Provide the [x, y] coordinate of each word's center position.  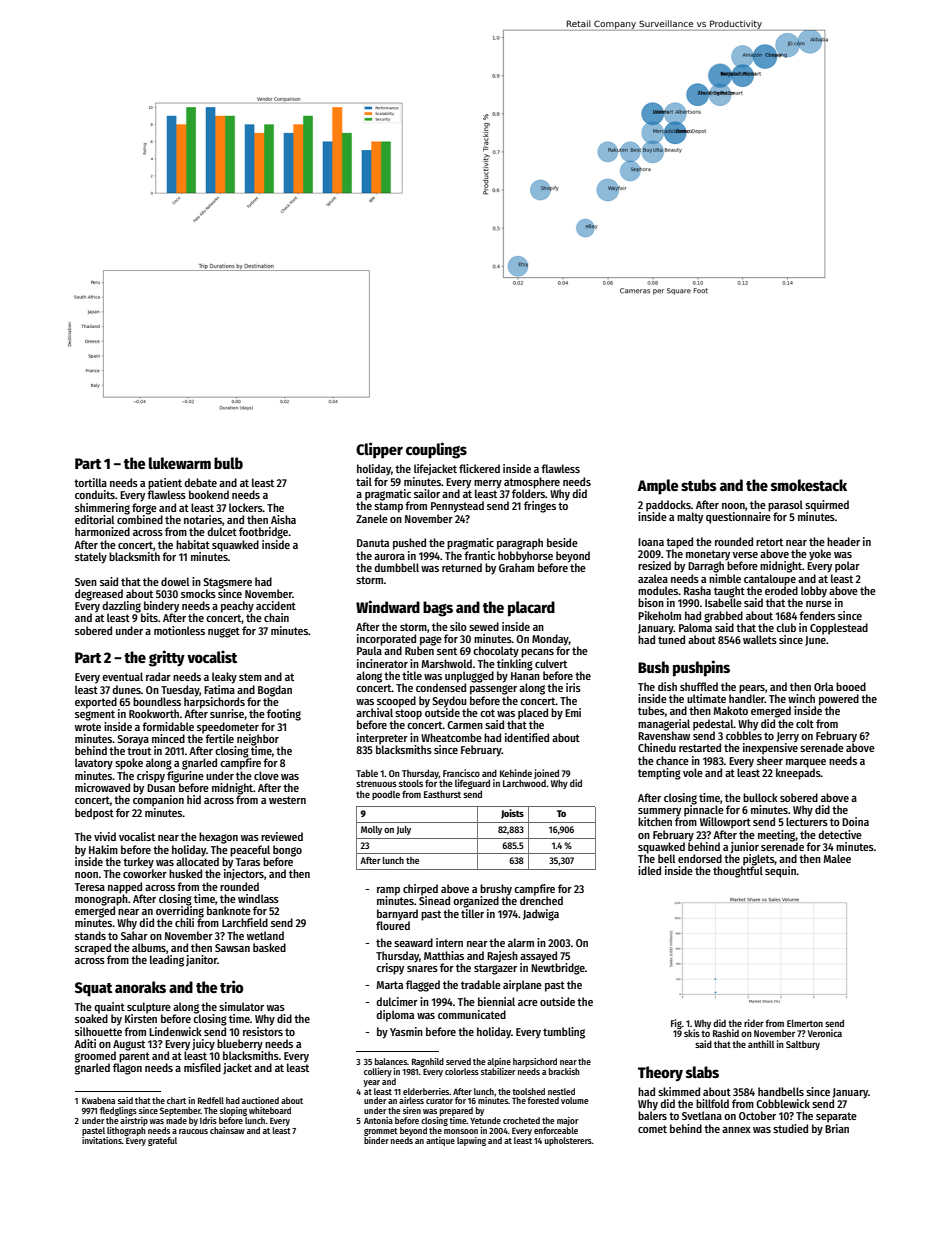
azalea [653, 578]
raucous [193, 1131]
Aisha [283, 519]
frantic [479, 555]
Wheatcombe [451, 737]
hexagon [218, 838]
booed [851, 686]
